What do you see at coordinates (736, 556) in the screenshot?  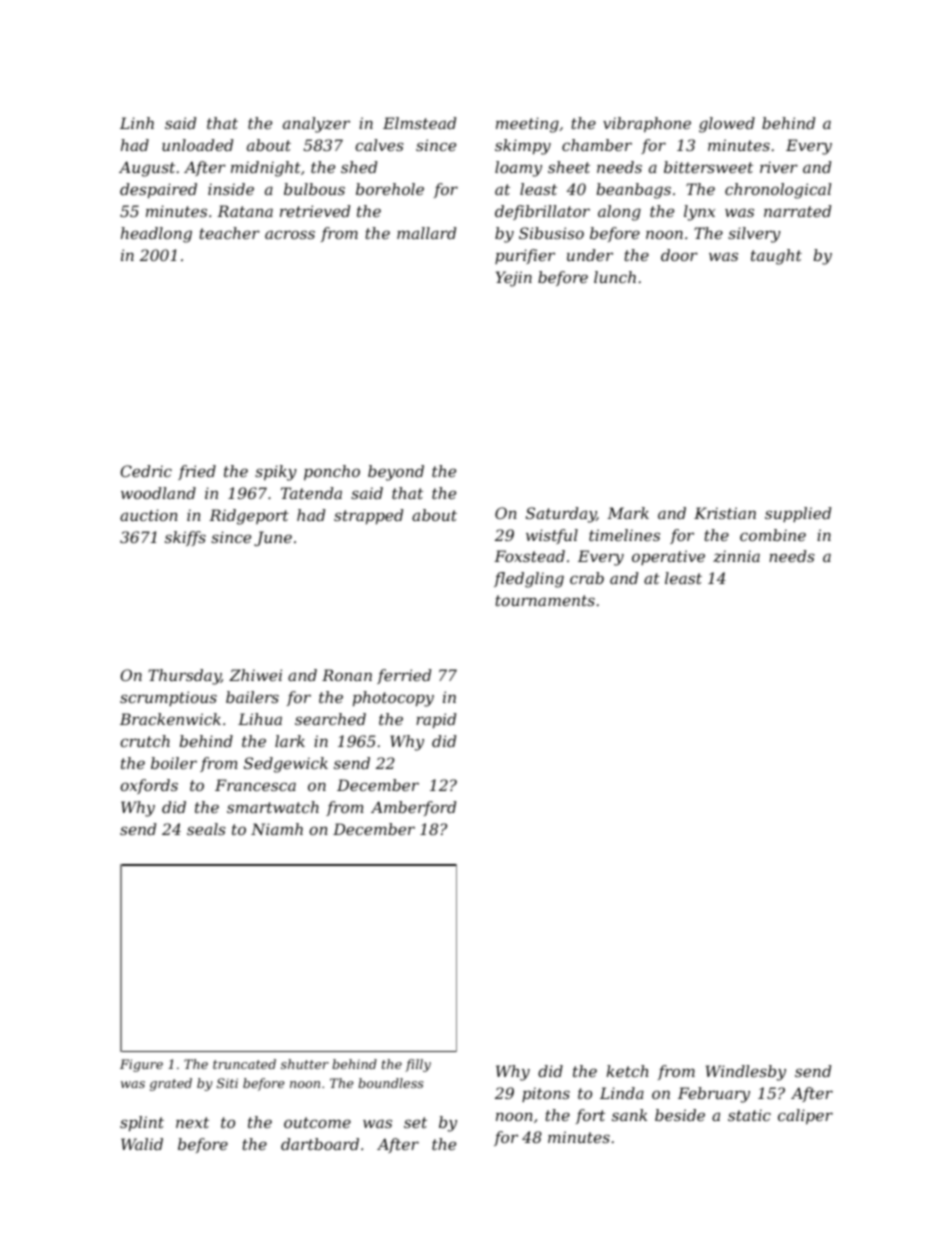 I see `zinnia` at bounding box center [736, 556].
